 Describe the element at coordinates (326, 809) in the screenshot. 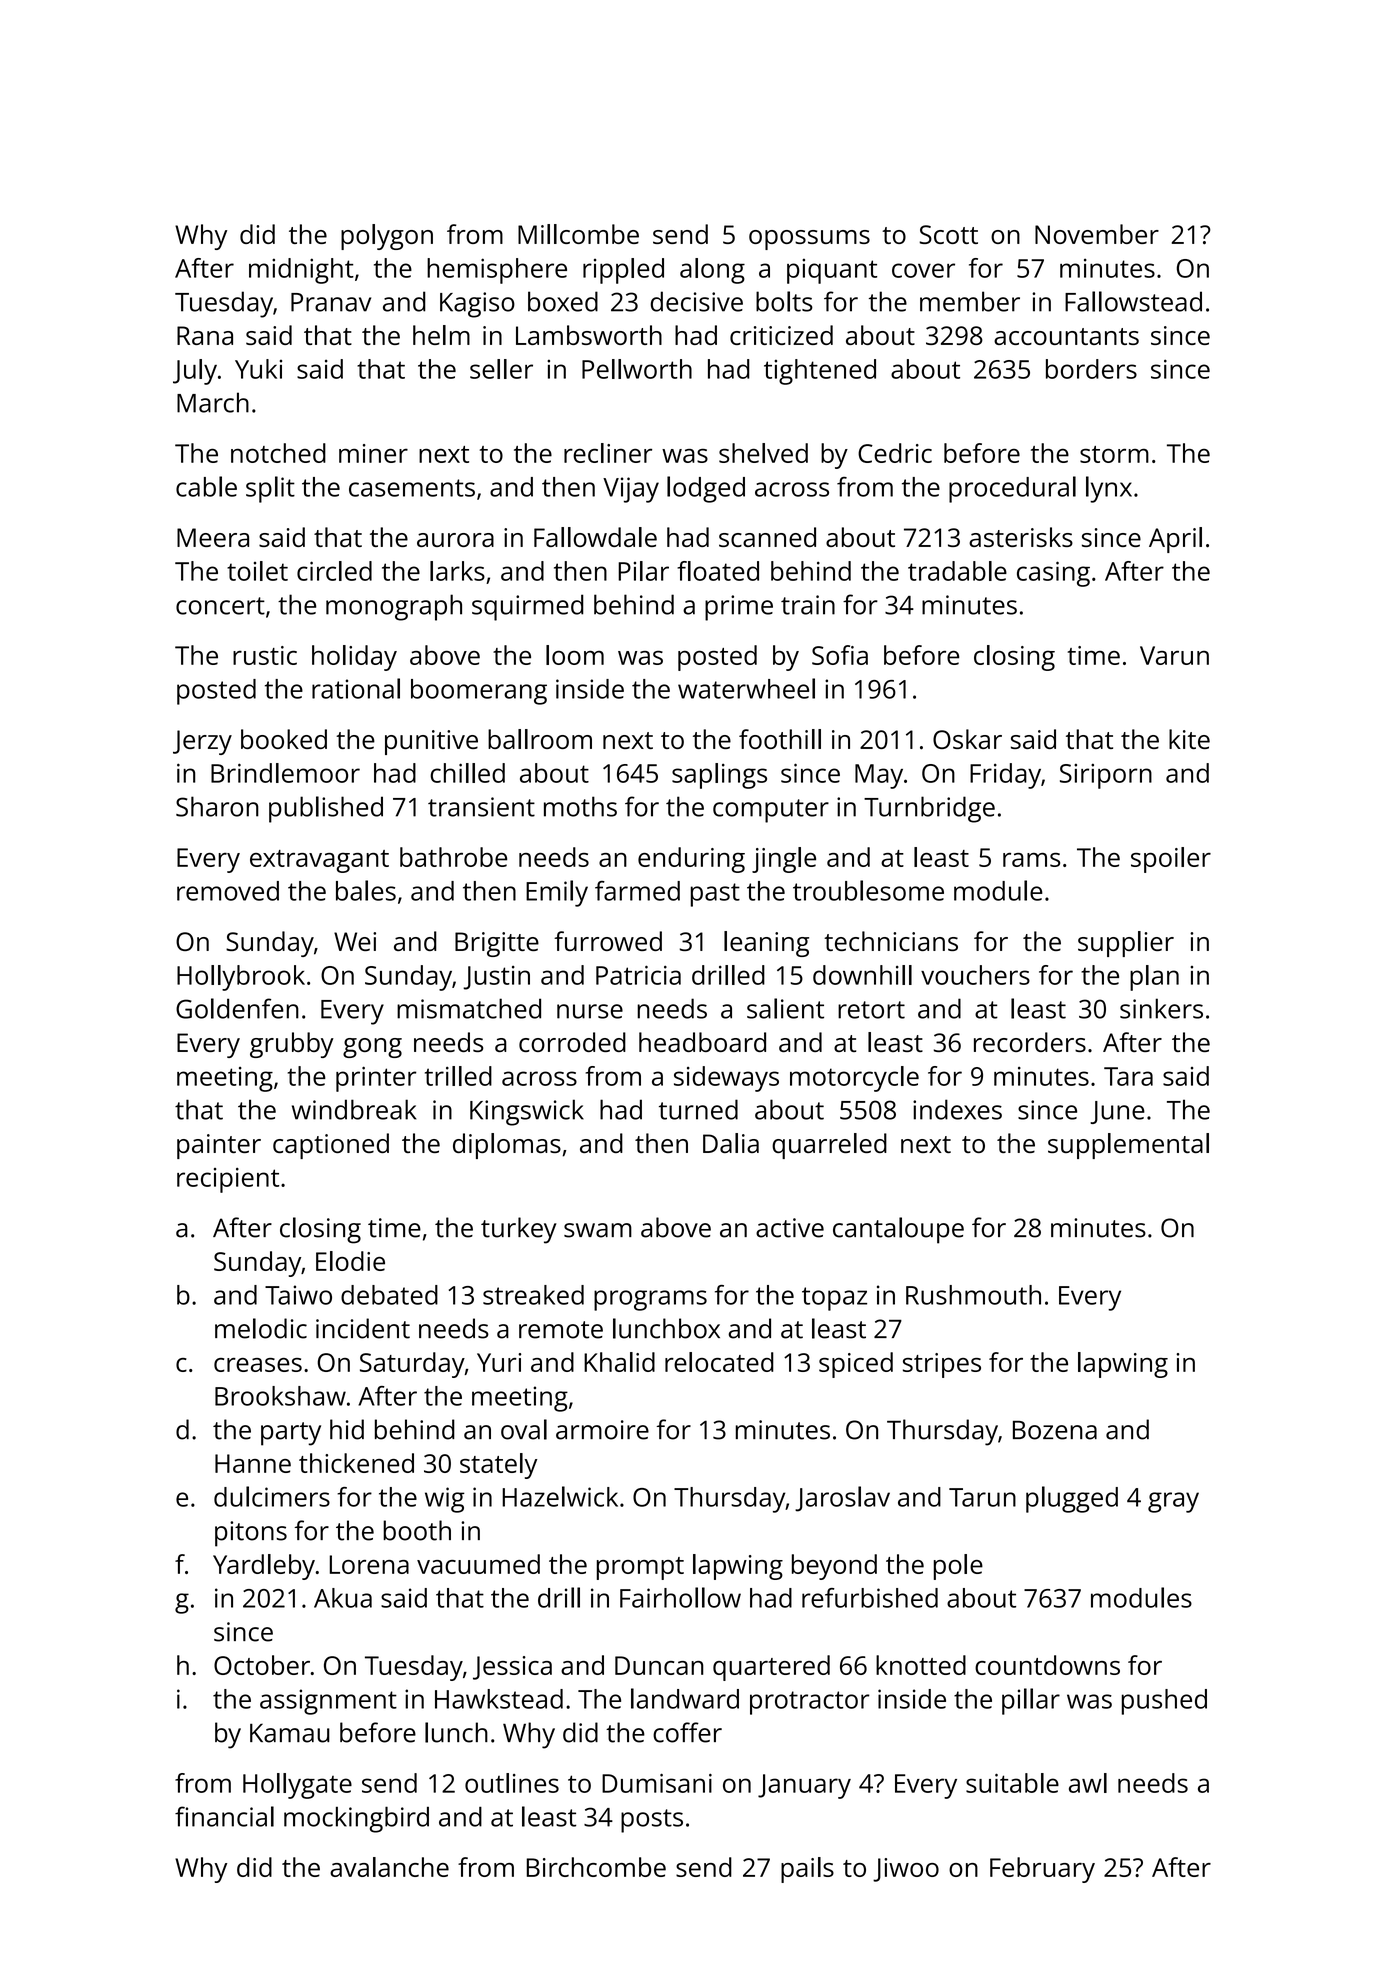

I see `published` at that location.
